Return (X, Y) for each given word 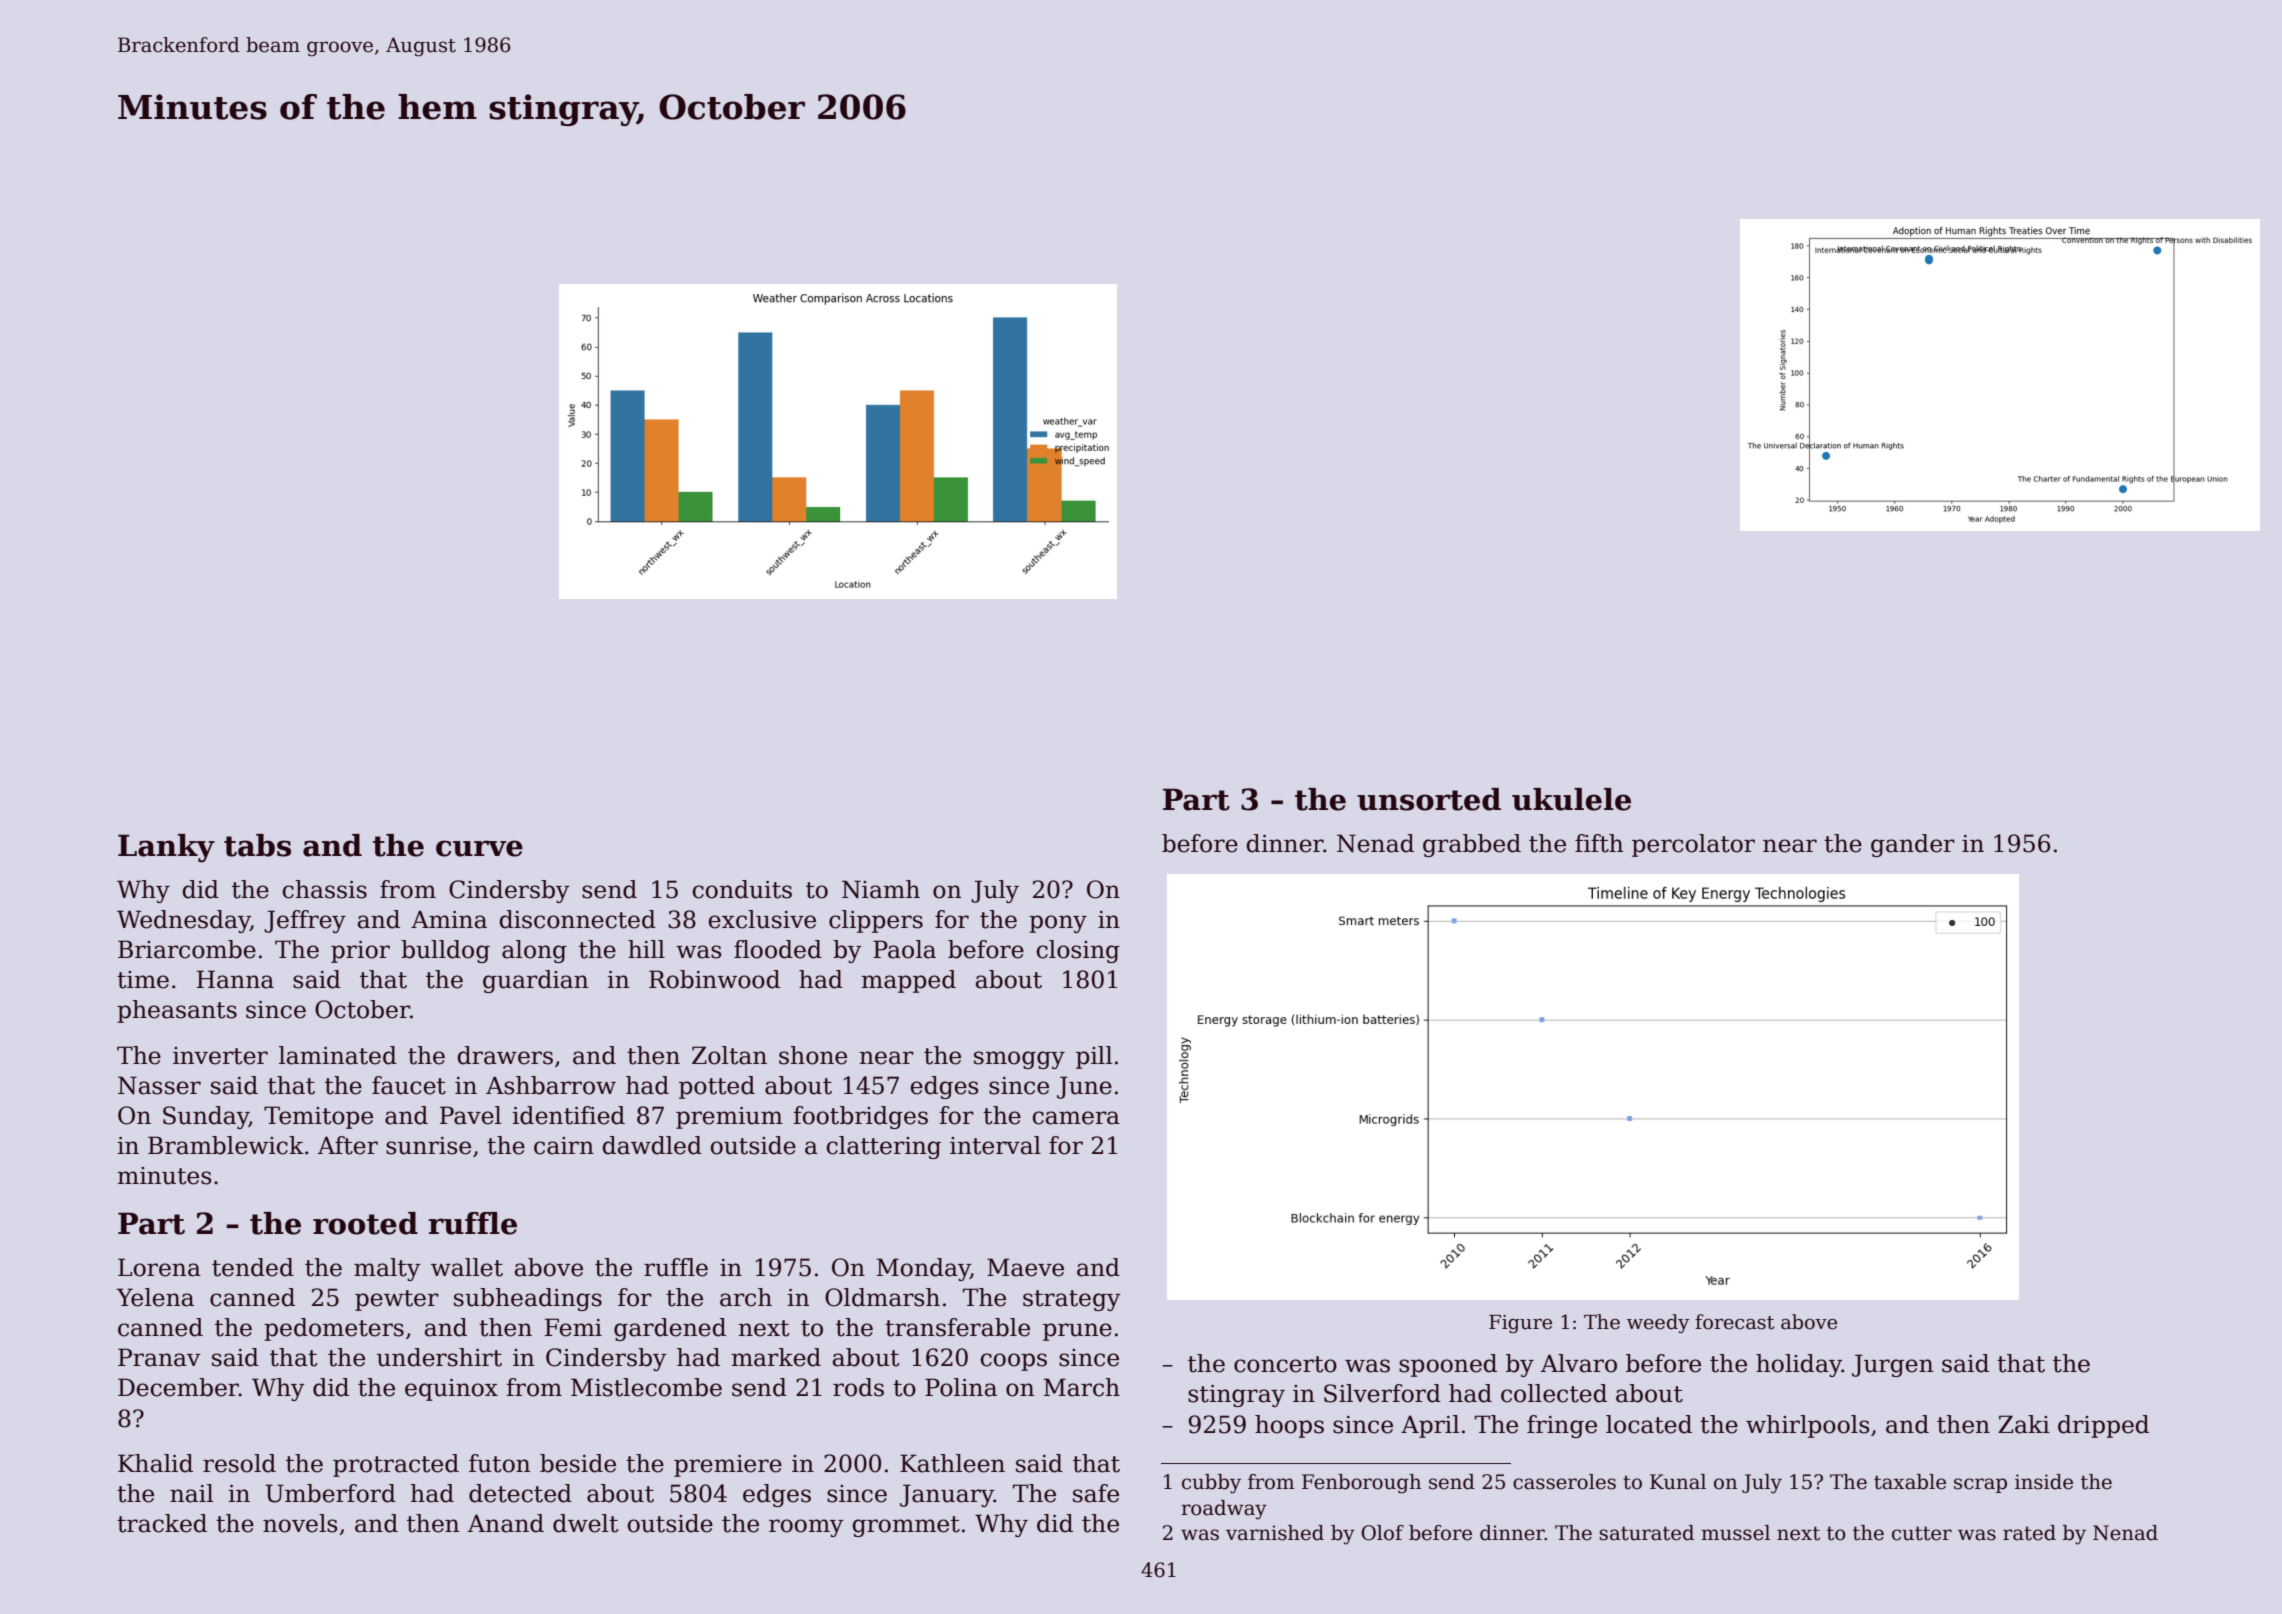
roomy (806, 1528)
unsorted (1429, 799)
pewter (397, 1300)
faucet (409, 1085)
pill (1094, 1057)
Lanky (166, 848)
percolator (1693, 845)
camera (1076, 1118)
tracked (162, 1523)
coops (1013, 1362)
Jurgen (1892, 1365)
